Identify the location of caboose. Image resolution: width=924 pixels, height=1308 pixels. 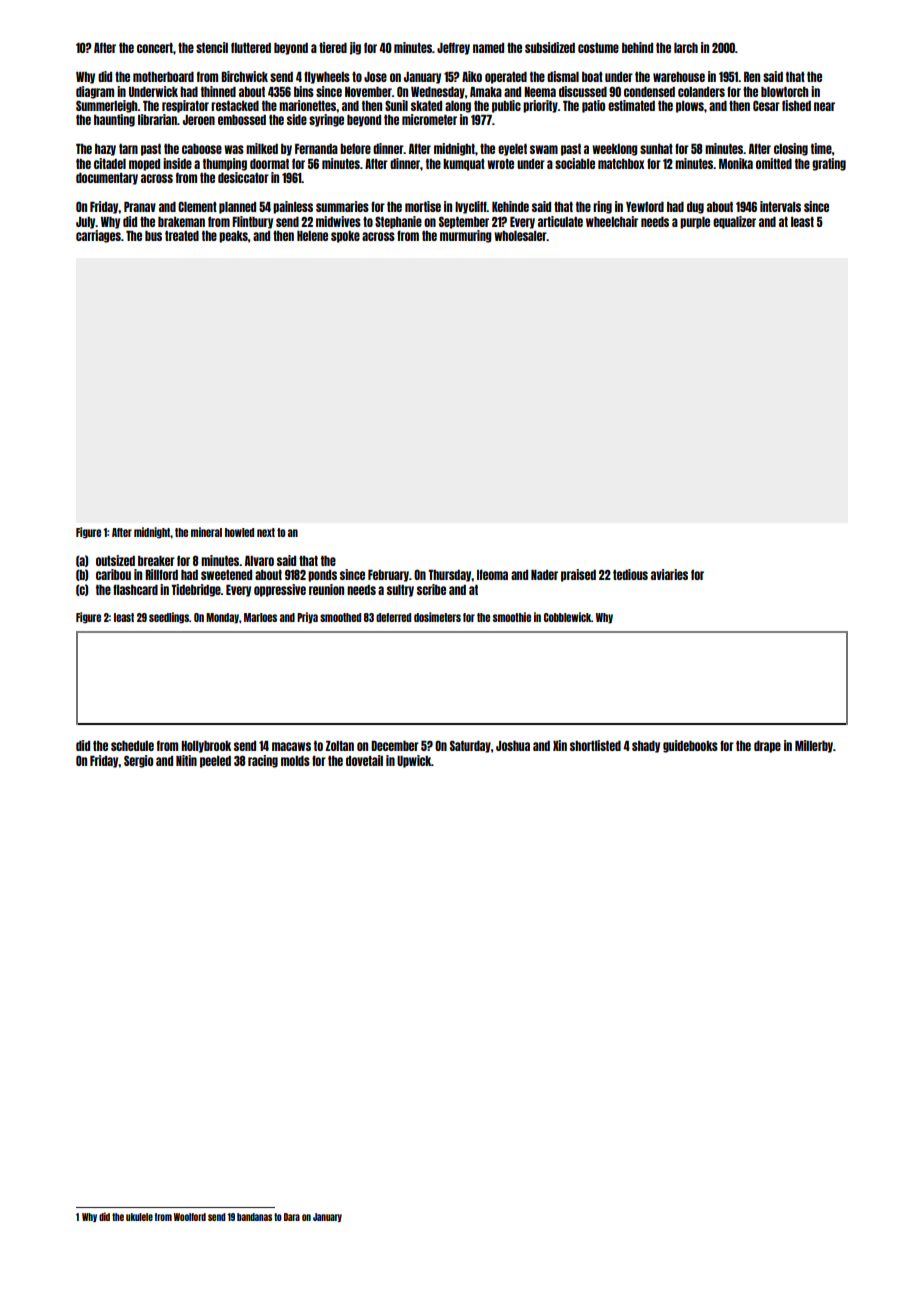
(202, 149).
